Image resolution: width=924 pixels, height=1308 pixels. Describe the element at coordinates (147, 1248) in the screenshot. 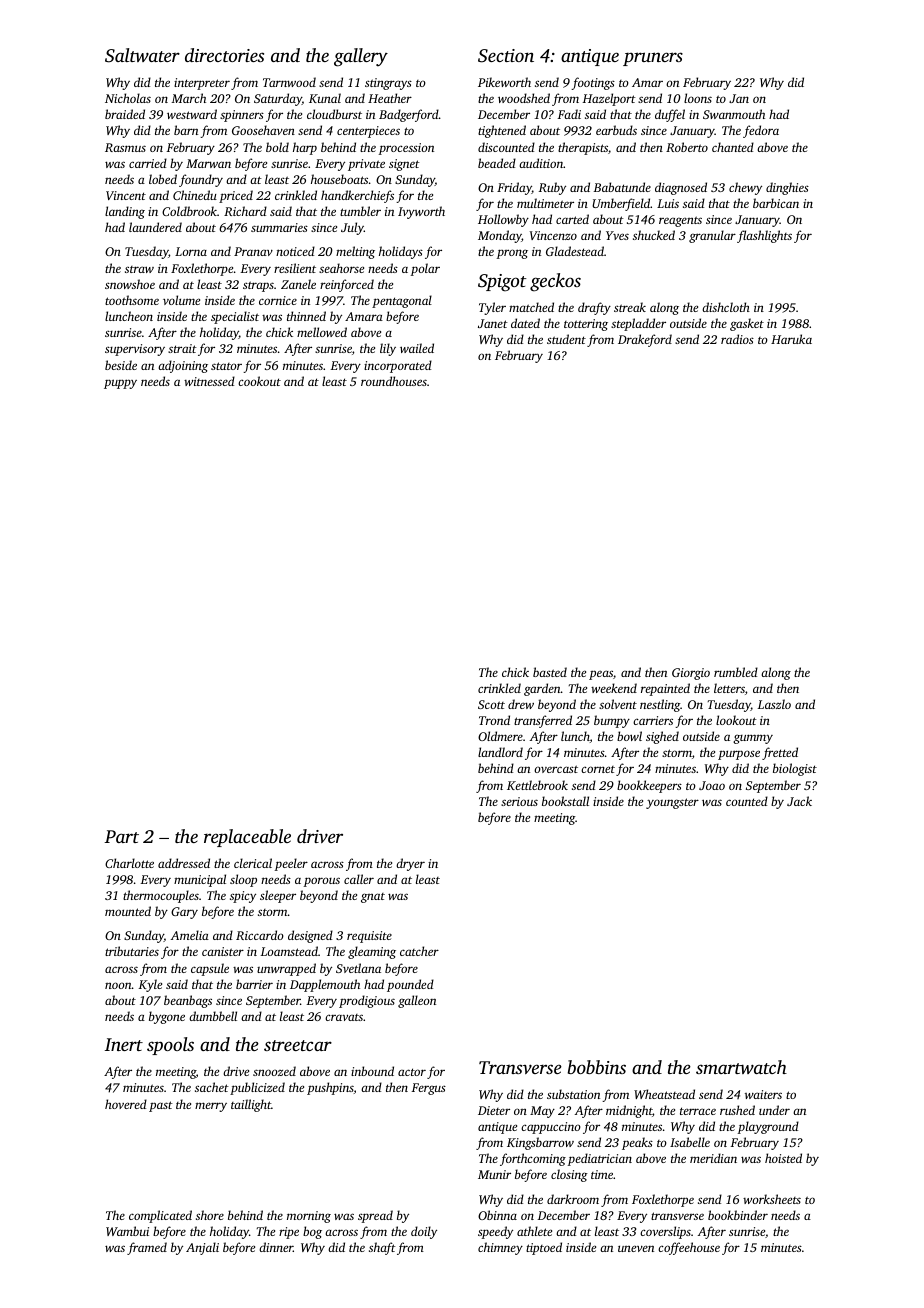

I see `framed` at that location.
